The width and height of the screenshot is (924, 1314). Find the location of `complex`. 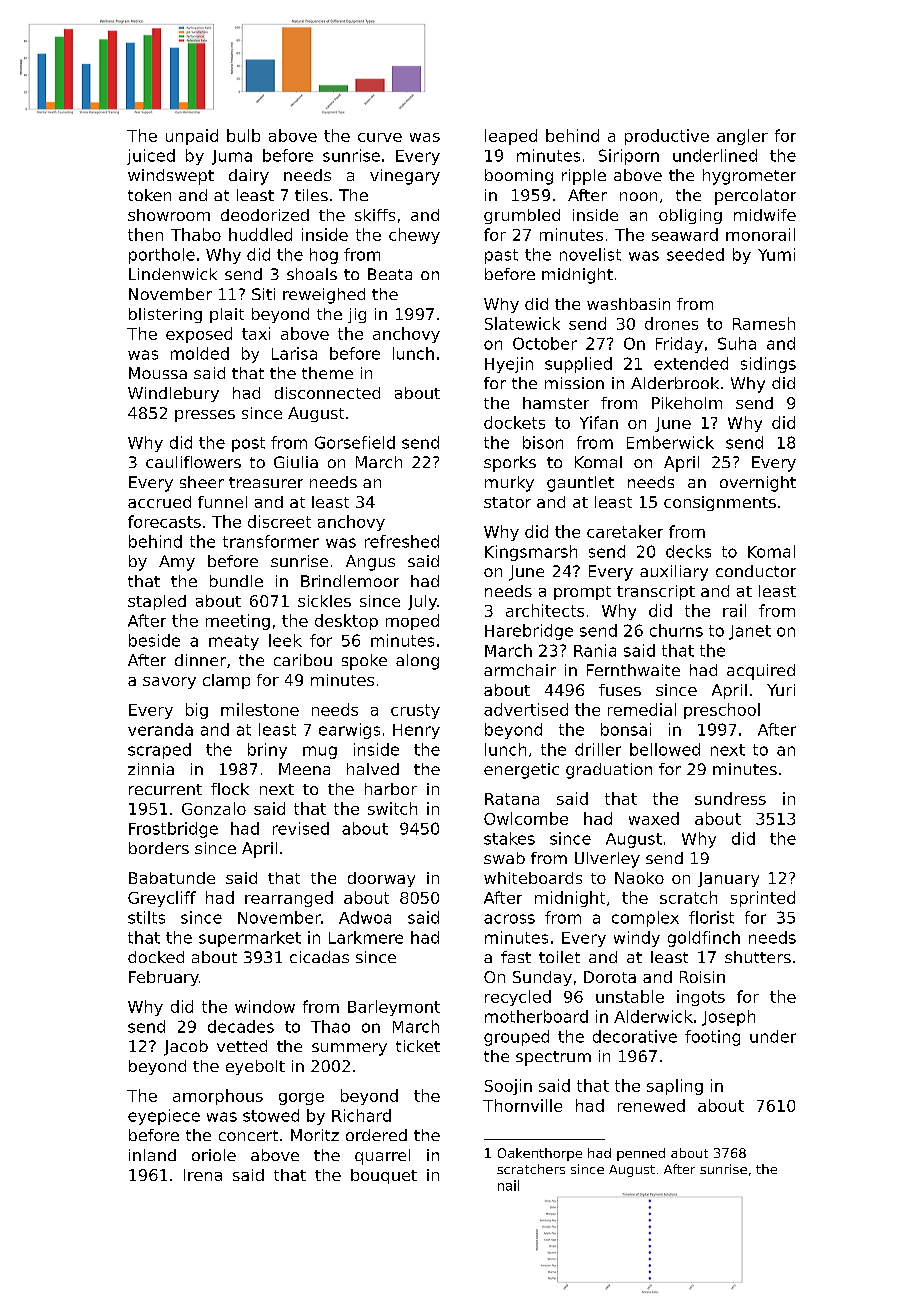

complex is located at coordinates (645, 919).
